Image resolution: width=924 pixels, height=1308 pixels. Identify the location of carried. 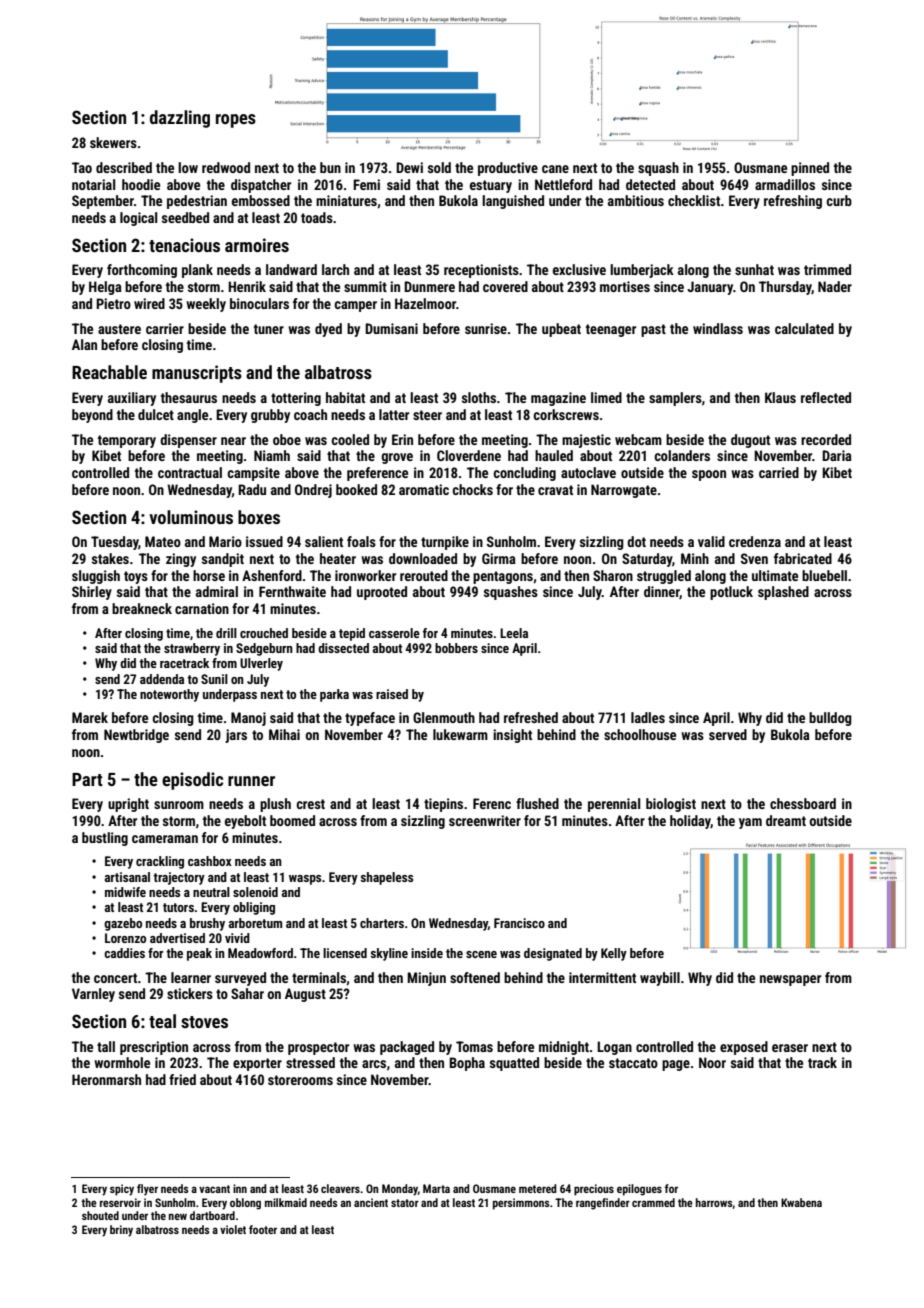
(779, 472).
